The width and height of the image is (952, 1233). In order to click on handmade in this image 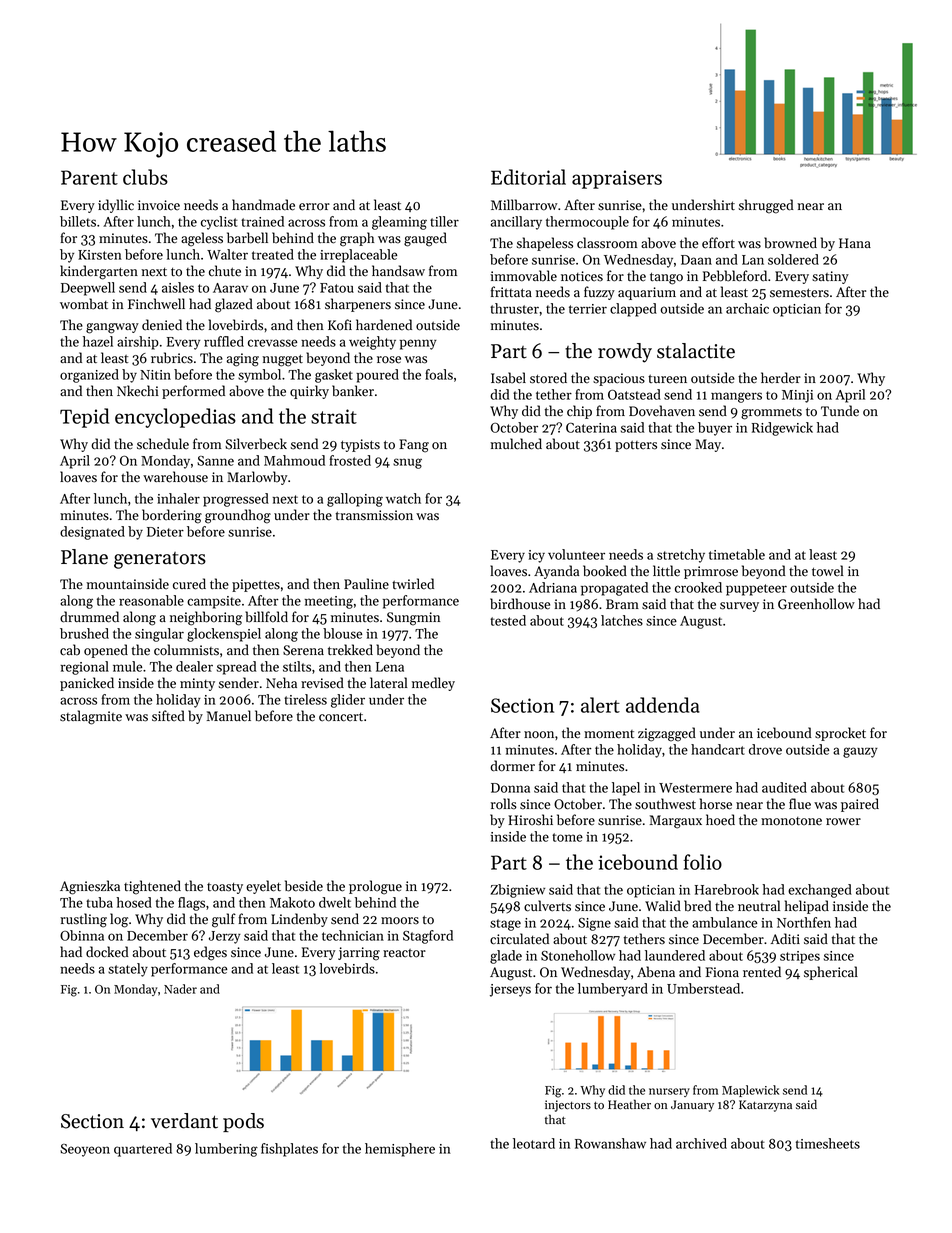, I will do `click(263, 205)`.
